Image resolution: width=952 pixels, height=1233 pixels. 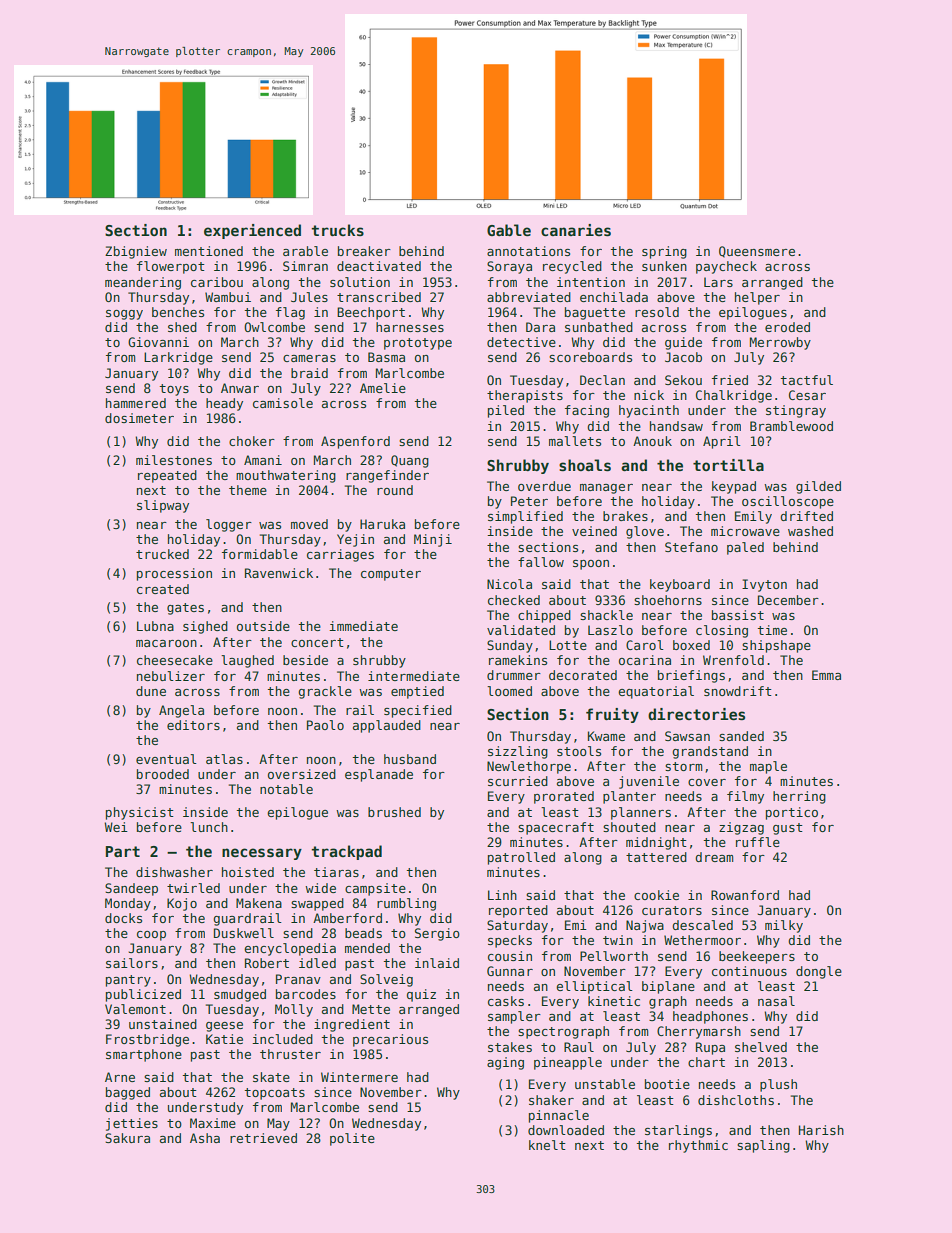 I want to click on skate, so click(x=271, y=1077).
